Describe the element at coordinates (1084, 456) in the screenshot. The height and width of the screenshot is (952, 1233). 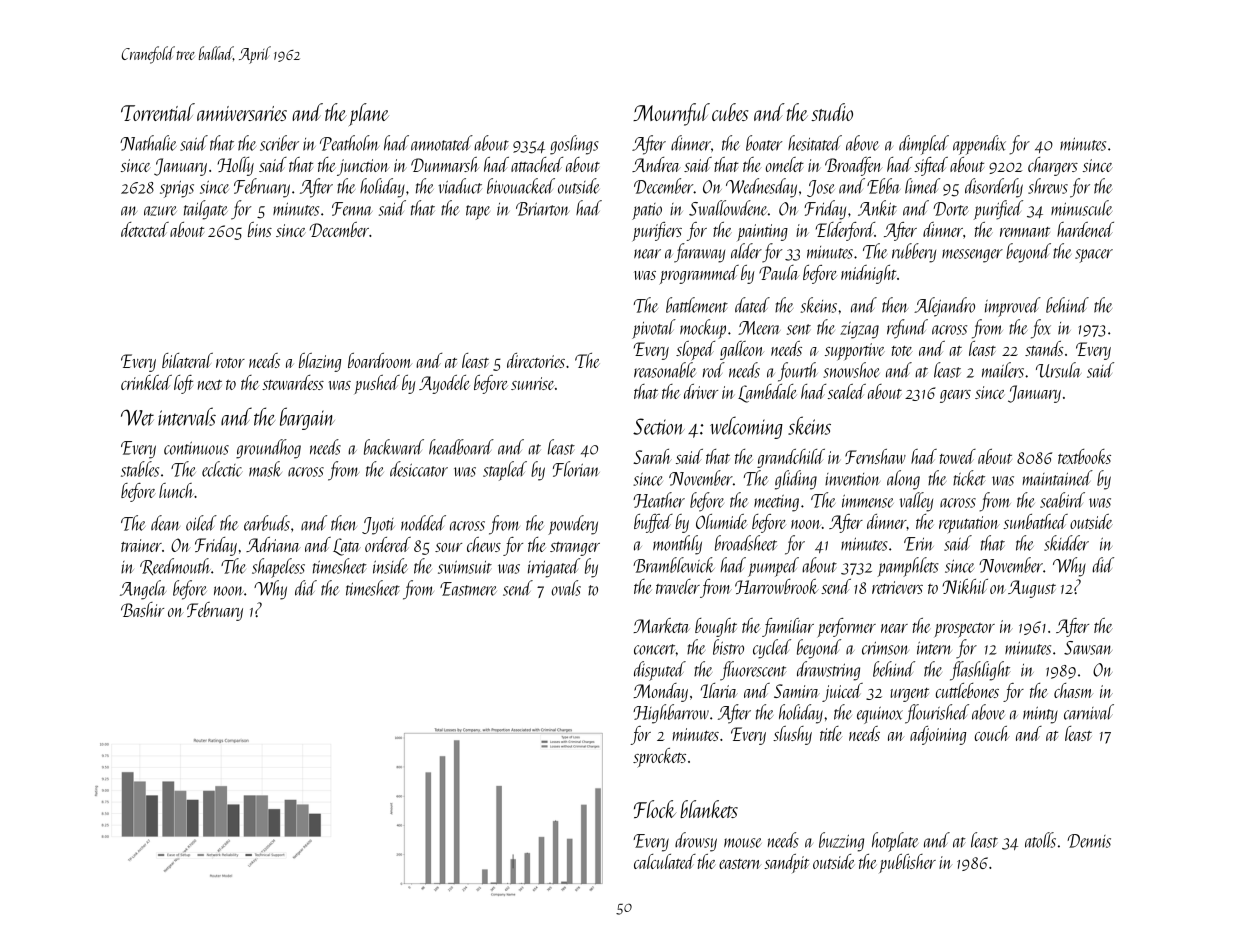
I see `textbooks` at that location.
